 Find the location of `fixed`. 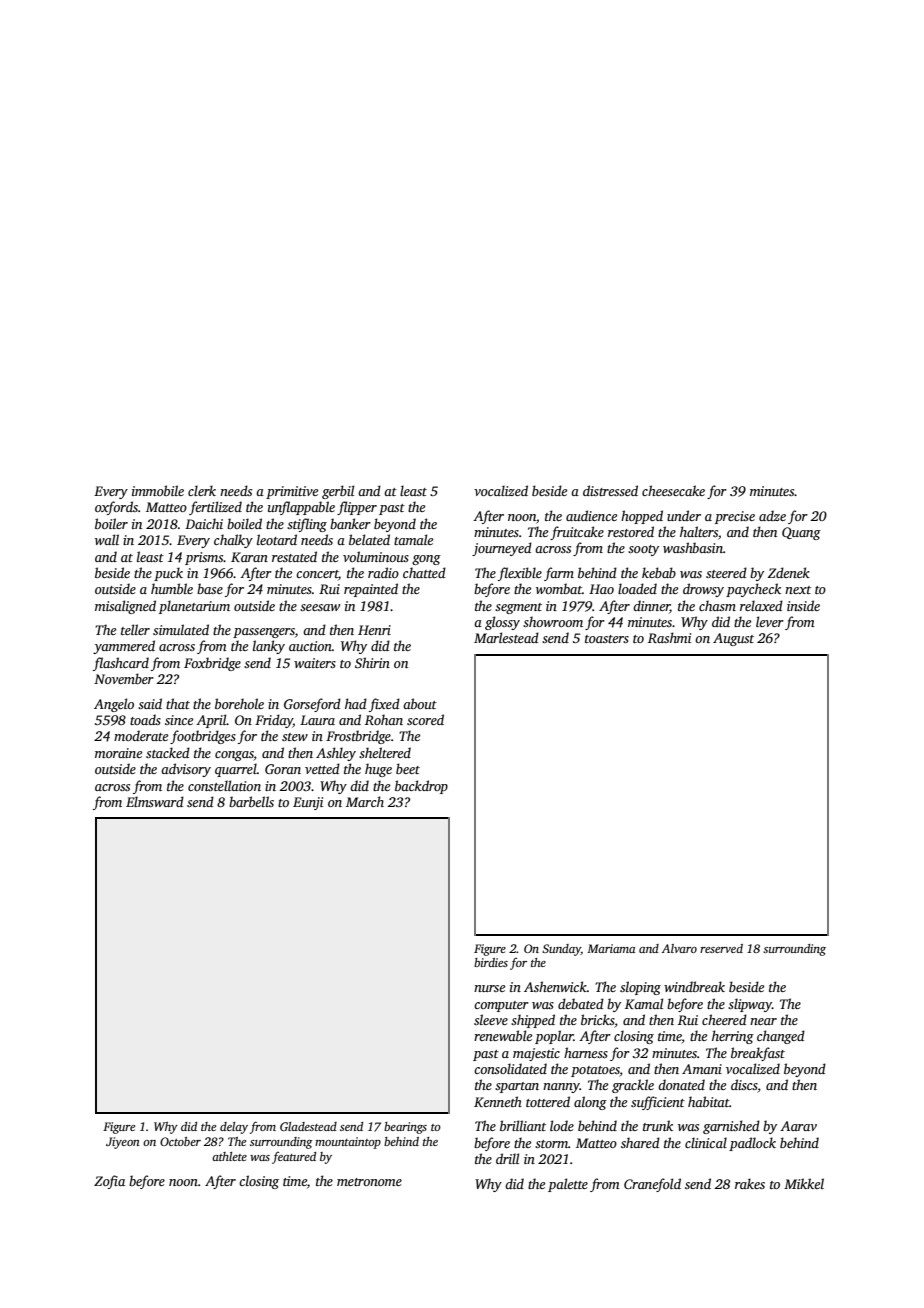

fixed is located at coordinates (384, 705).
